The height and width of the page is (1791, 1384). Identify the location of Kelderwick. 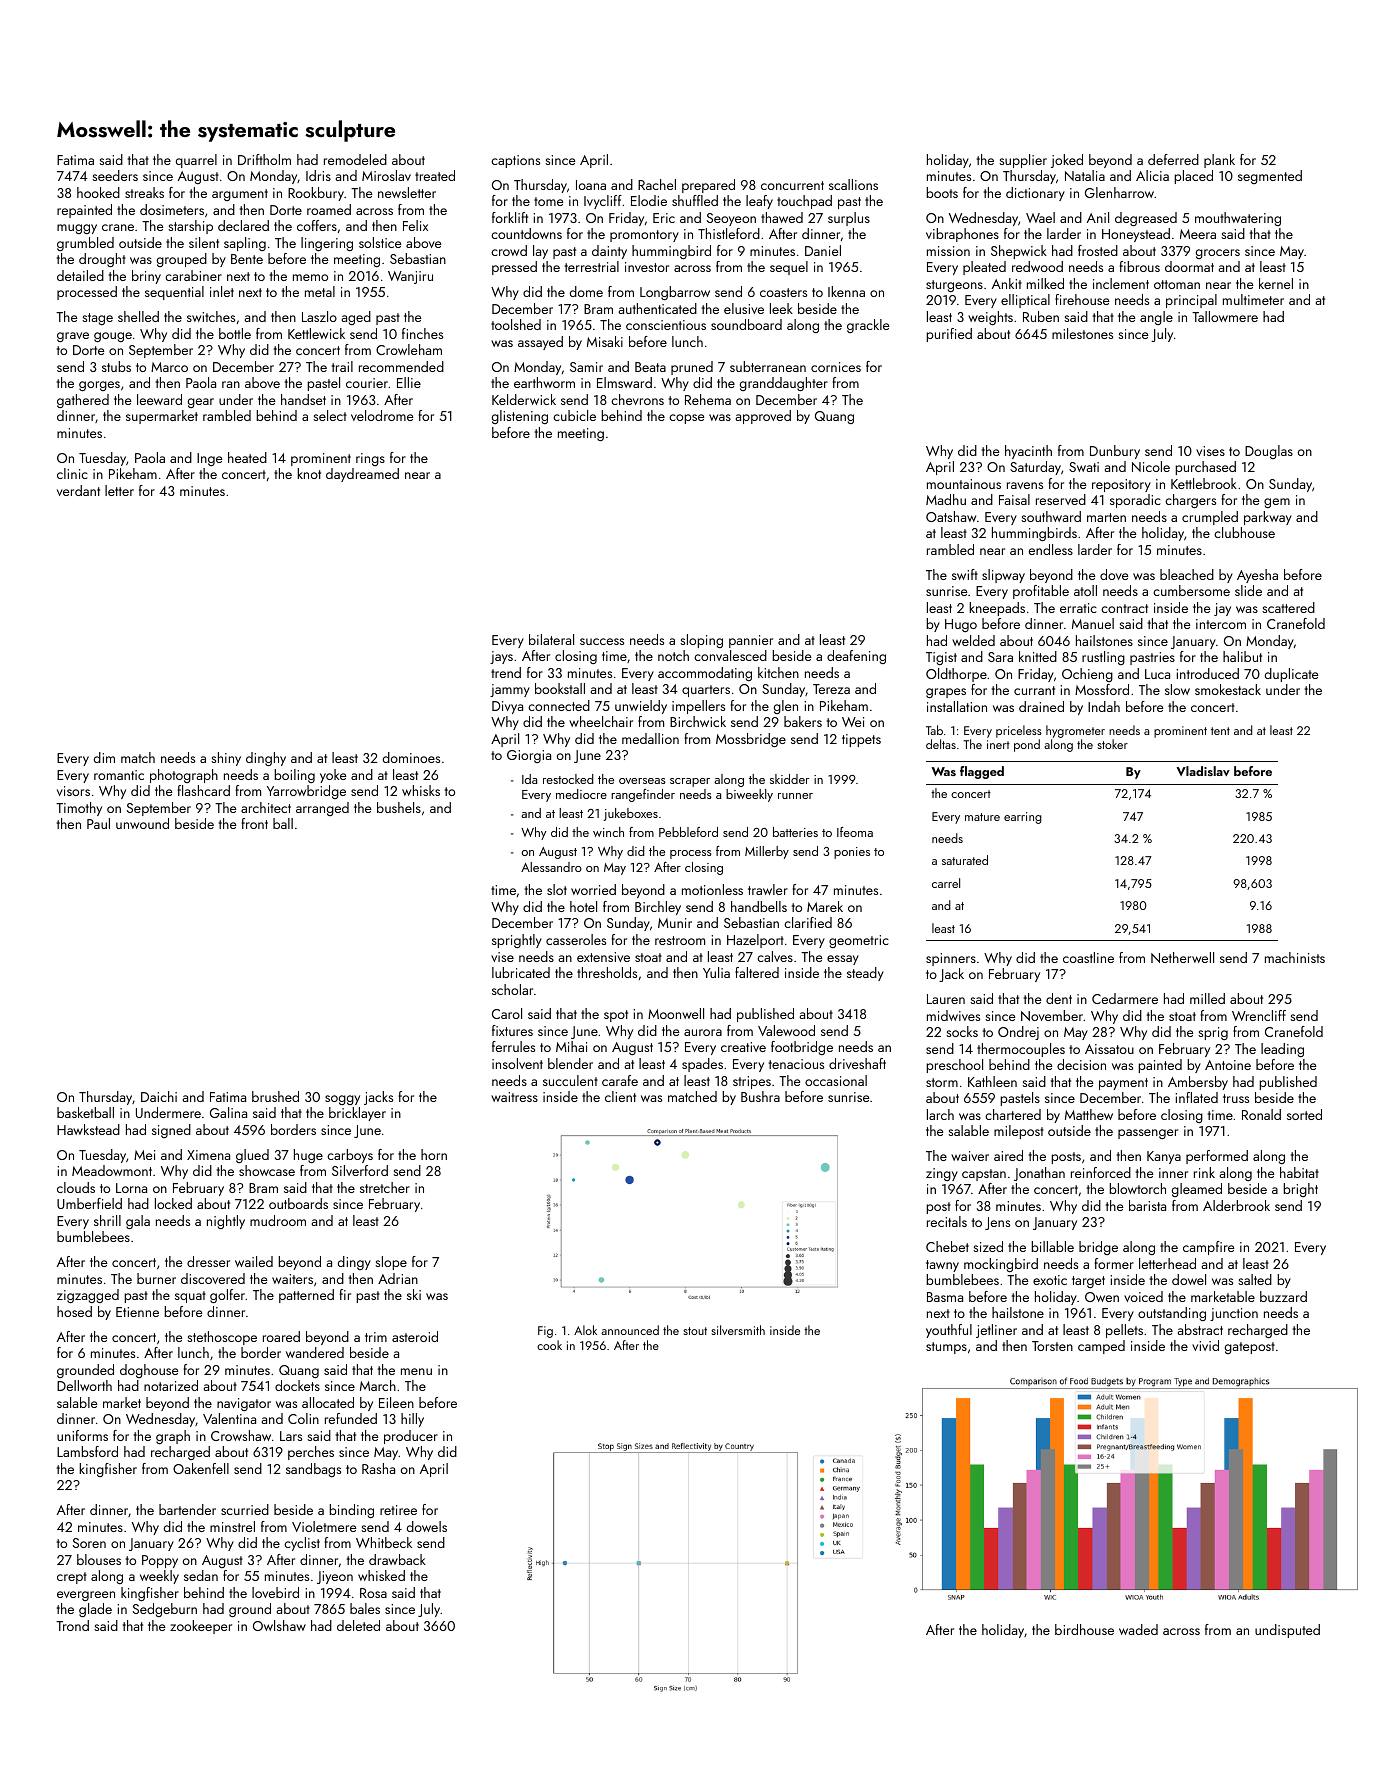
(524, 399).
